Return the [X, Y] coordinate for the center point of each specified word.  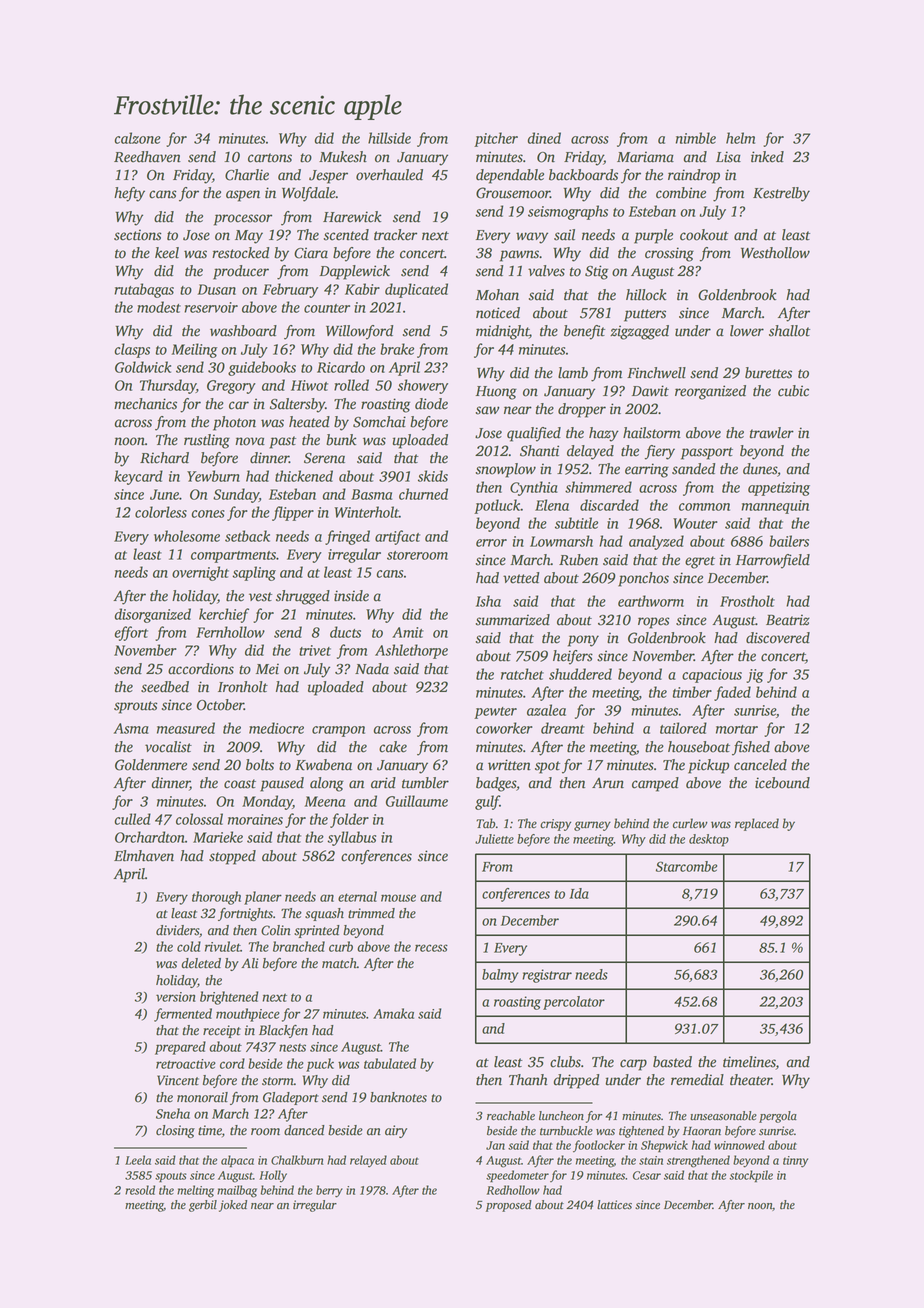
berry [329, 1191]
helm [740, 138]
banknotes [398, 1097]
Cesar [647, 1175]
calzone [138, 138]
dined [544, 138]
